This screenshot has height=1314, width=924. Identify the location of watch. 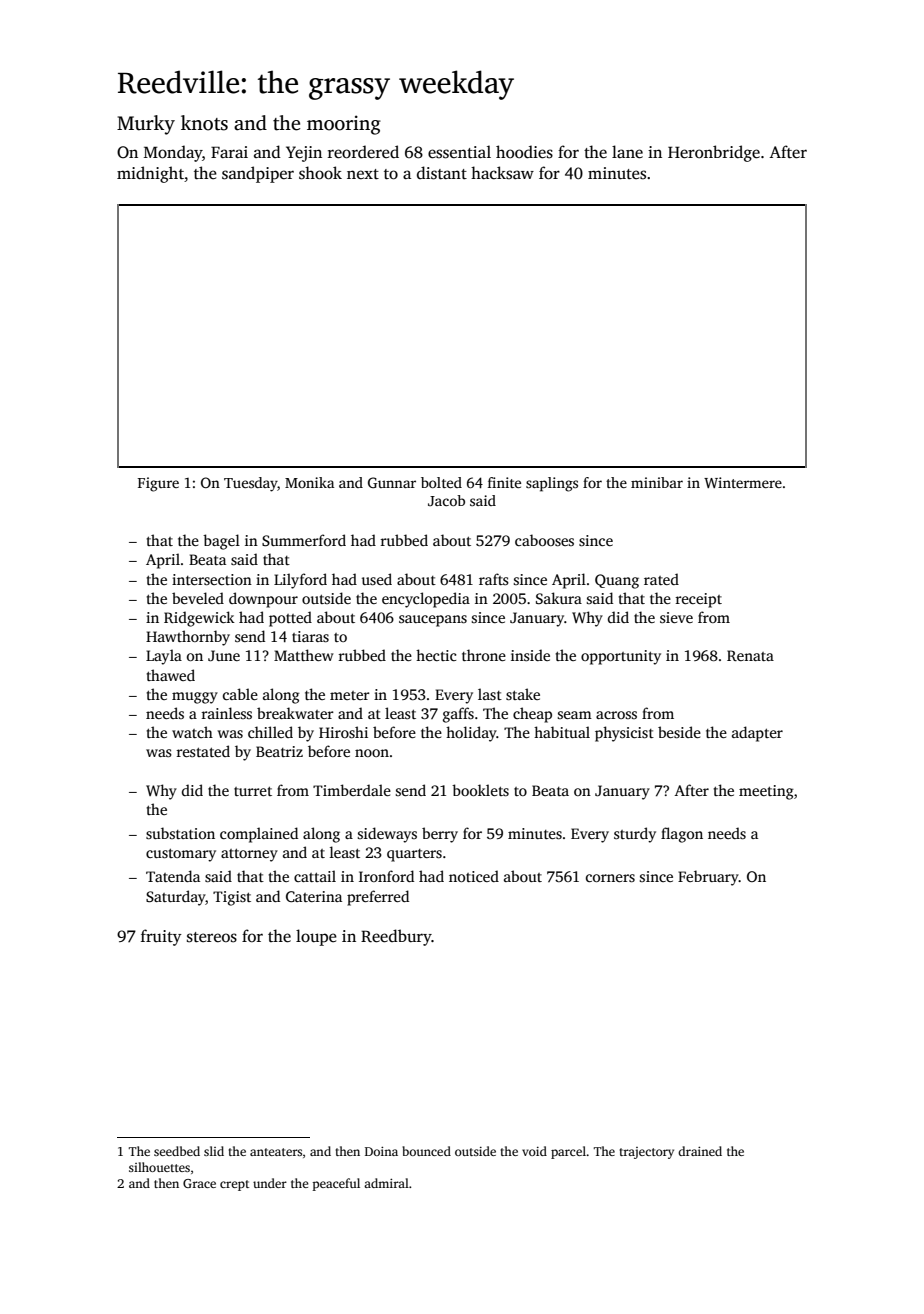
(192, 732).
